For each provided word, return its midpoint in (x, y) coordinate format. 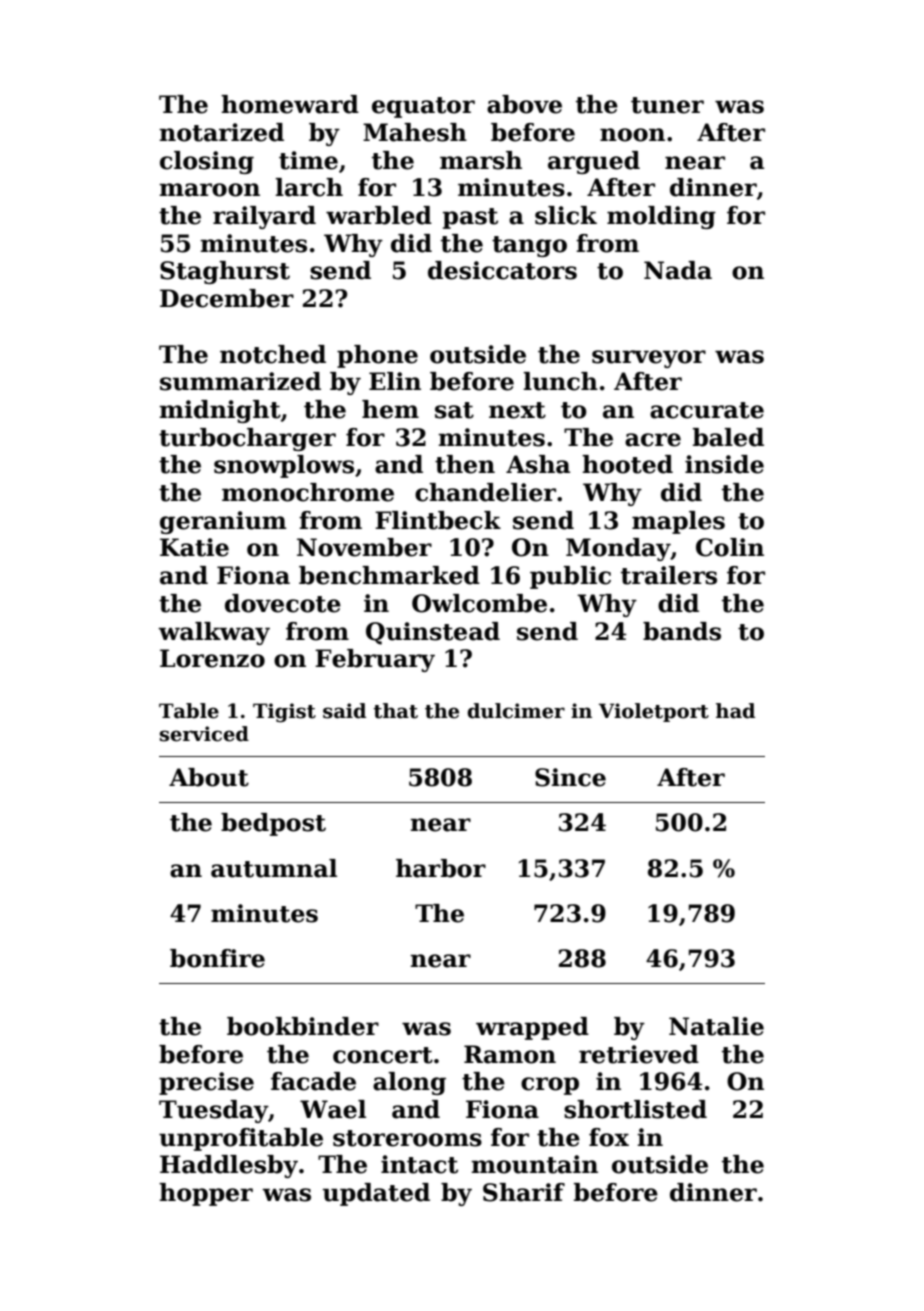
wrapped (532, 1028)
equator (423, 107)
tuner (667, 105)
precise (206, 1083)
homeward (290, 104)
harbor (441, 868)
